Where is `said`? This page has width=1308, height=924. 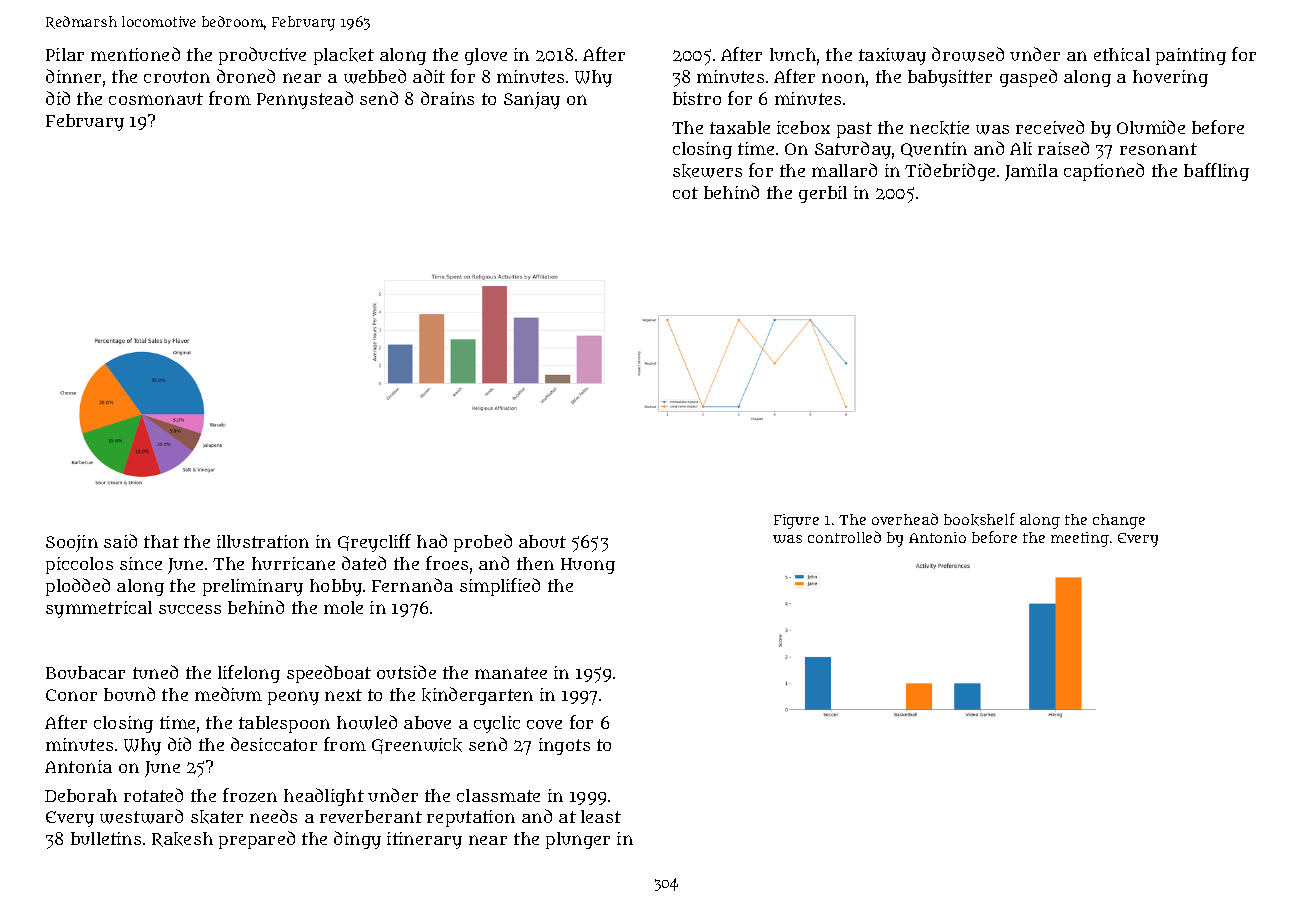 said is located at coordinates (120, 541).
